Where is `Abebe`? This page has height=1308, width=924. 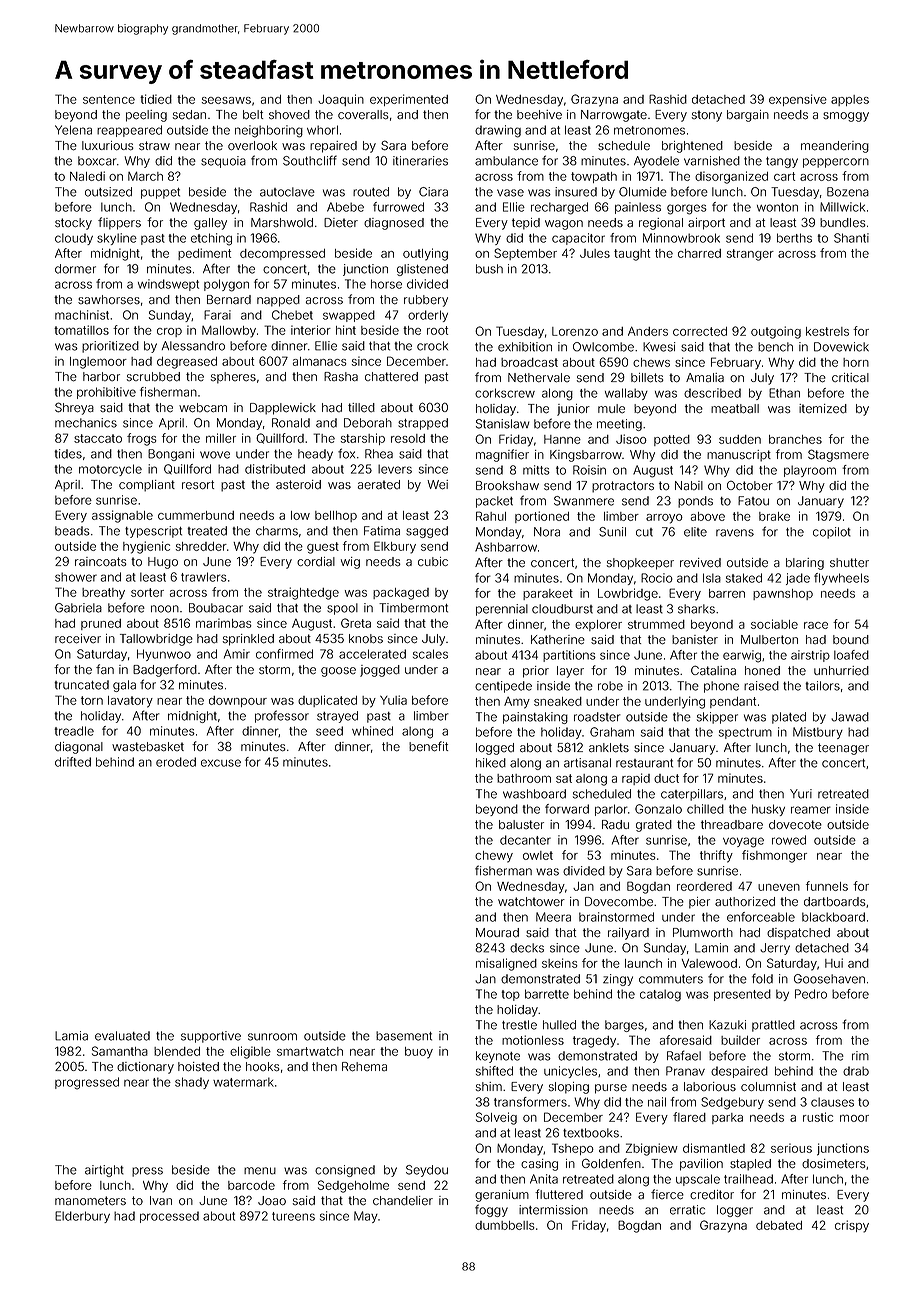
Abebe is located at coordinates (345, 207).
